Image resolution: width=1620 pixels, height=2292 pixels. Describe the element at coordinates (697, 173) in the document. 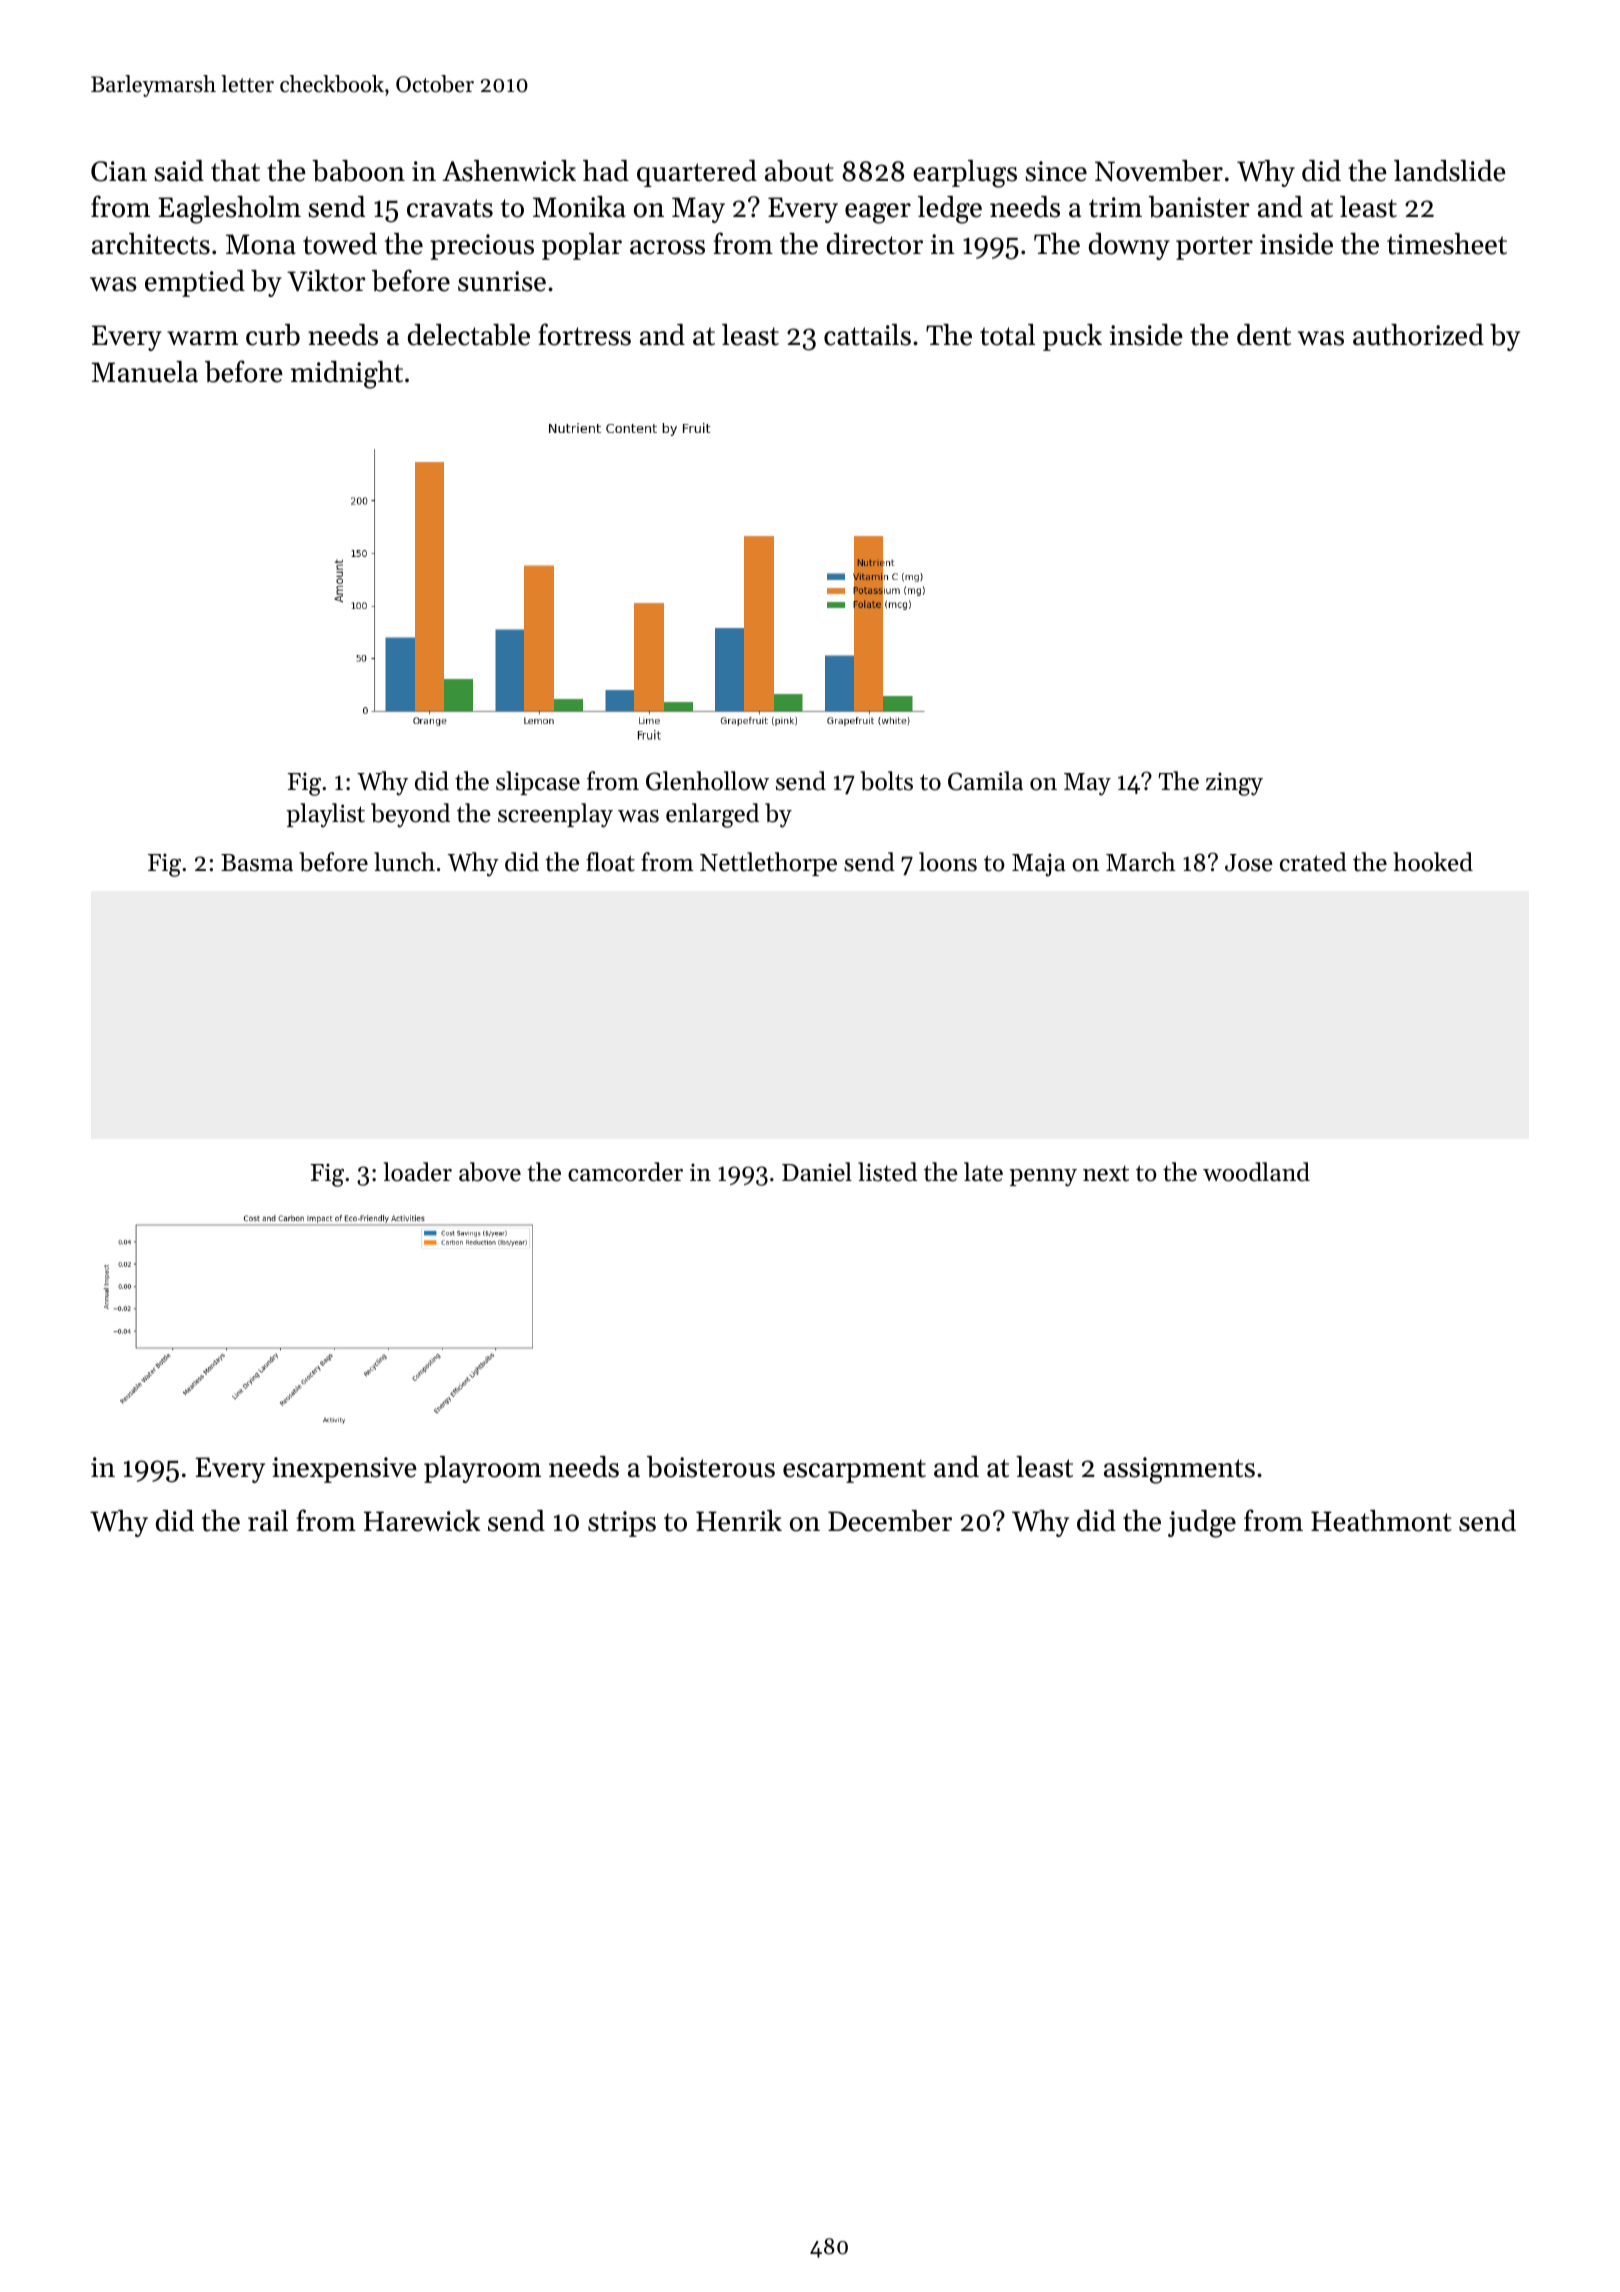

I see `quartered` at that location.
